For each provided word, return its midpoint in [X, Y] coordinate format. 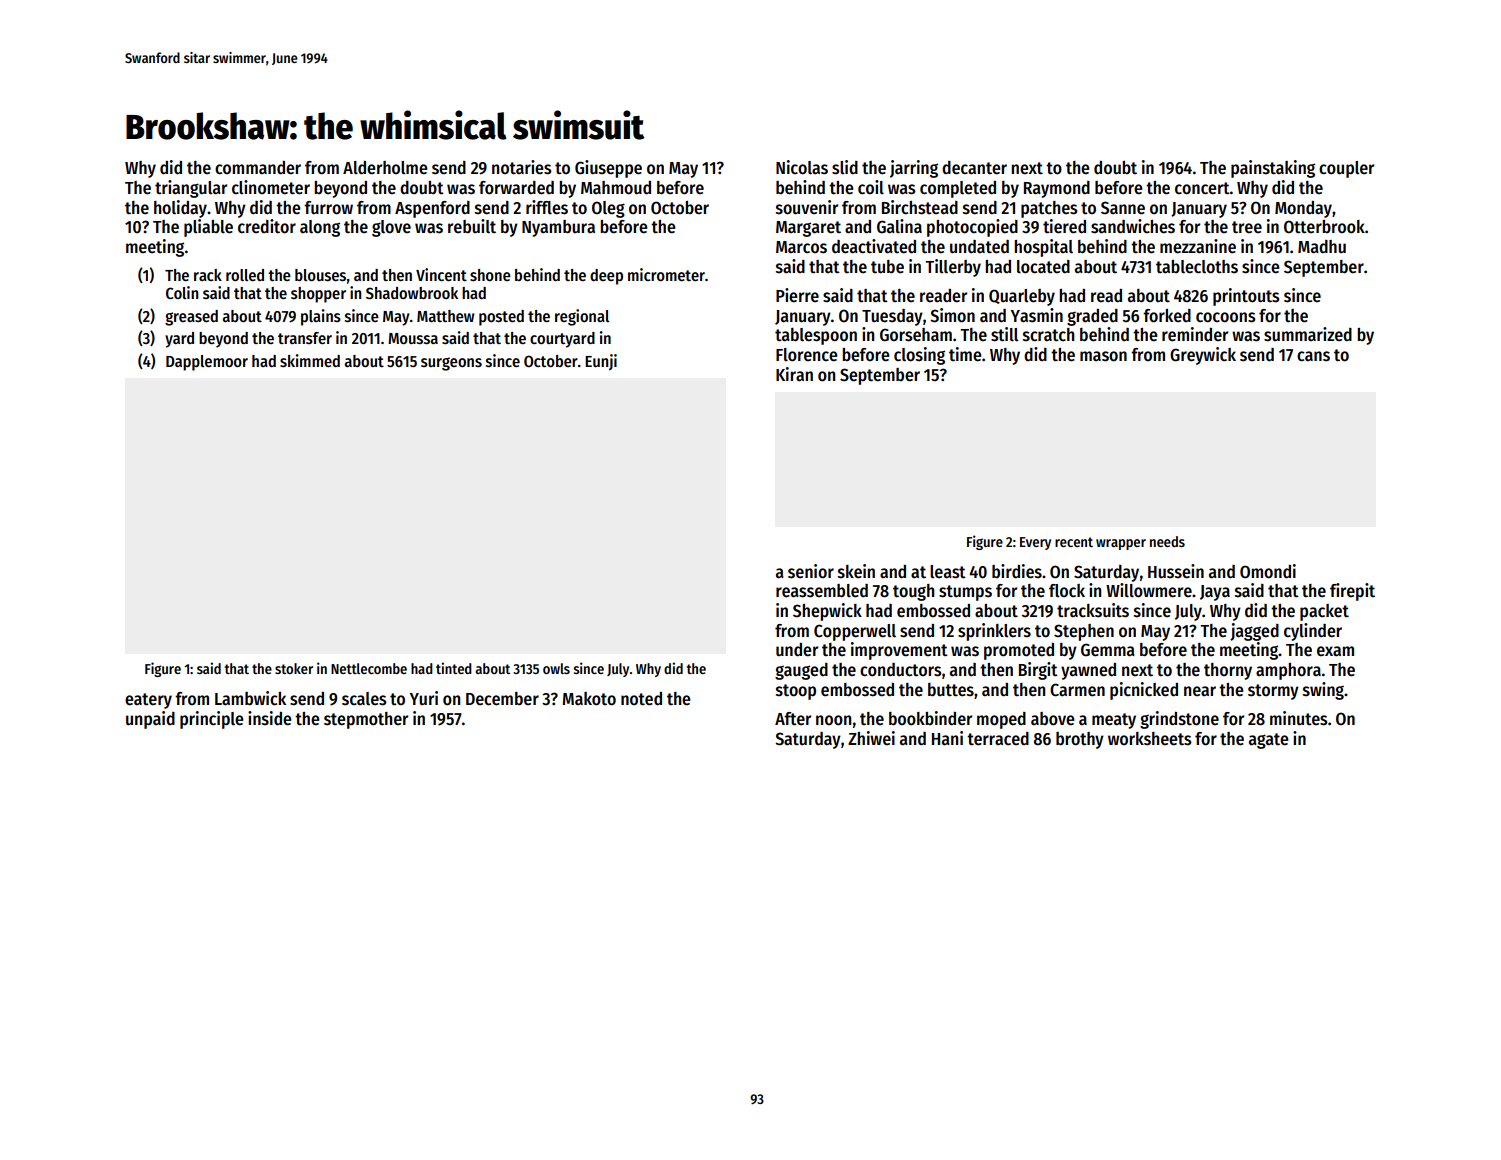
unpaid [150, 720]
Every [1035, 543]
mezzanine [1198, 246]
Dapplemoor [207, 363]
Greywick [1203, 356]
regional [582, 317]
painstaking [1273, 169]
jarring [914, 169]
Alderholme [385, 168]
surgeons [451, 364]
